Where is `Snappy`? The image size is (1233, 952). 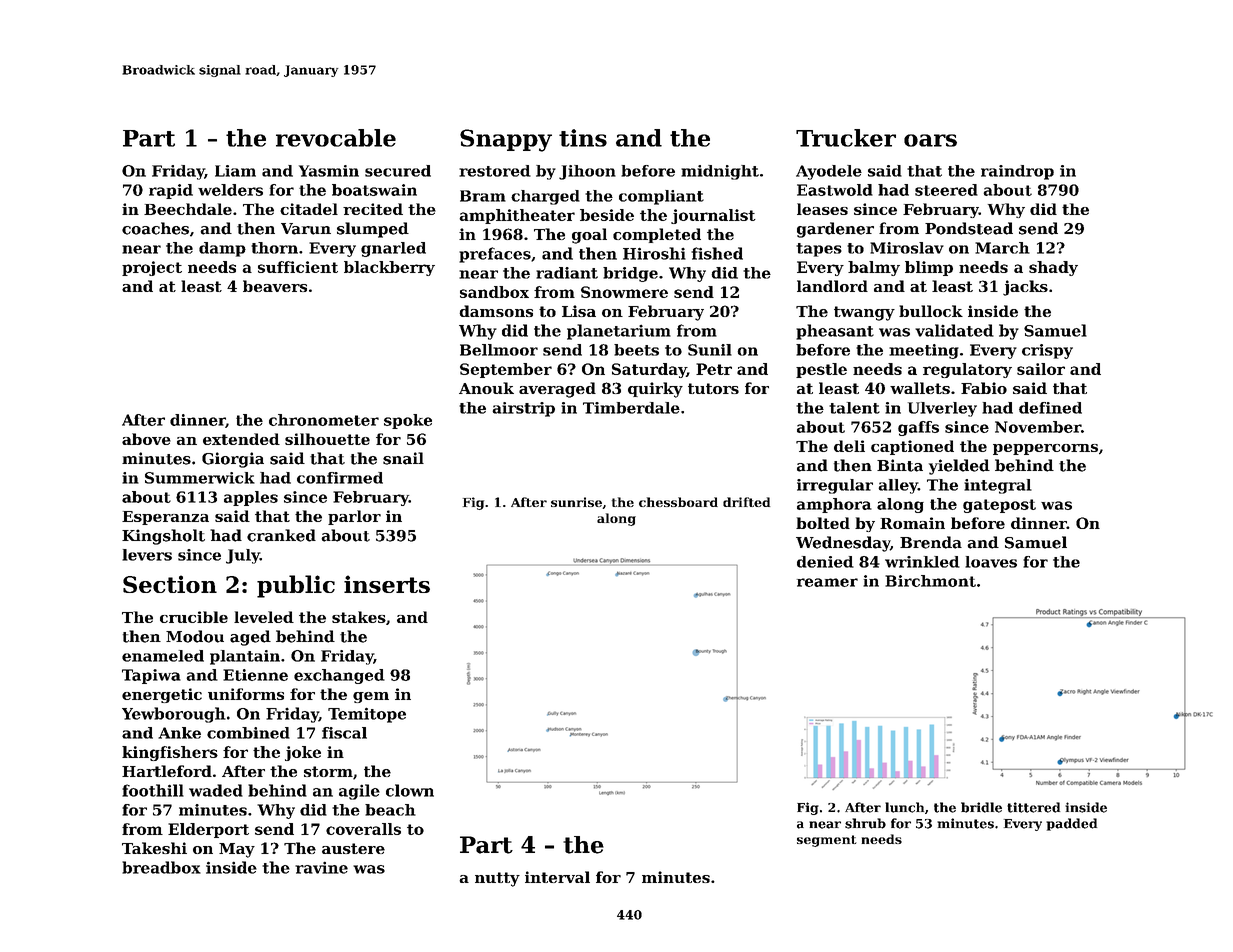
Snappy is located at coordinates (506, 140).
